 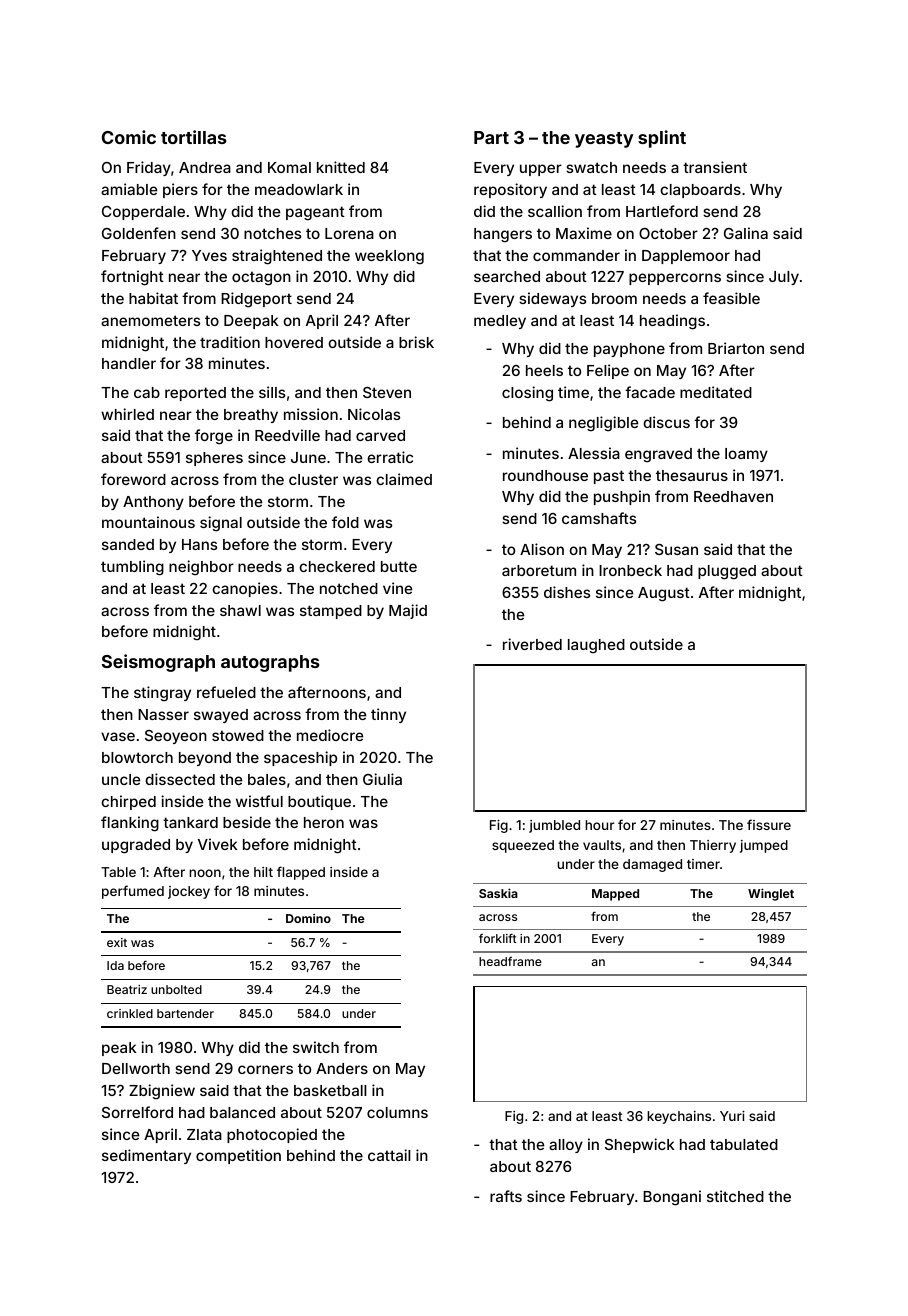 I want to click on July, so click(x=784, y=278).
